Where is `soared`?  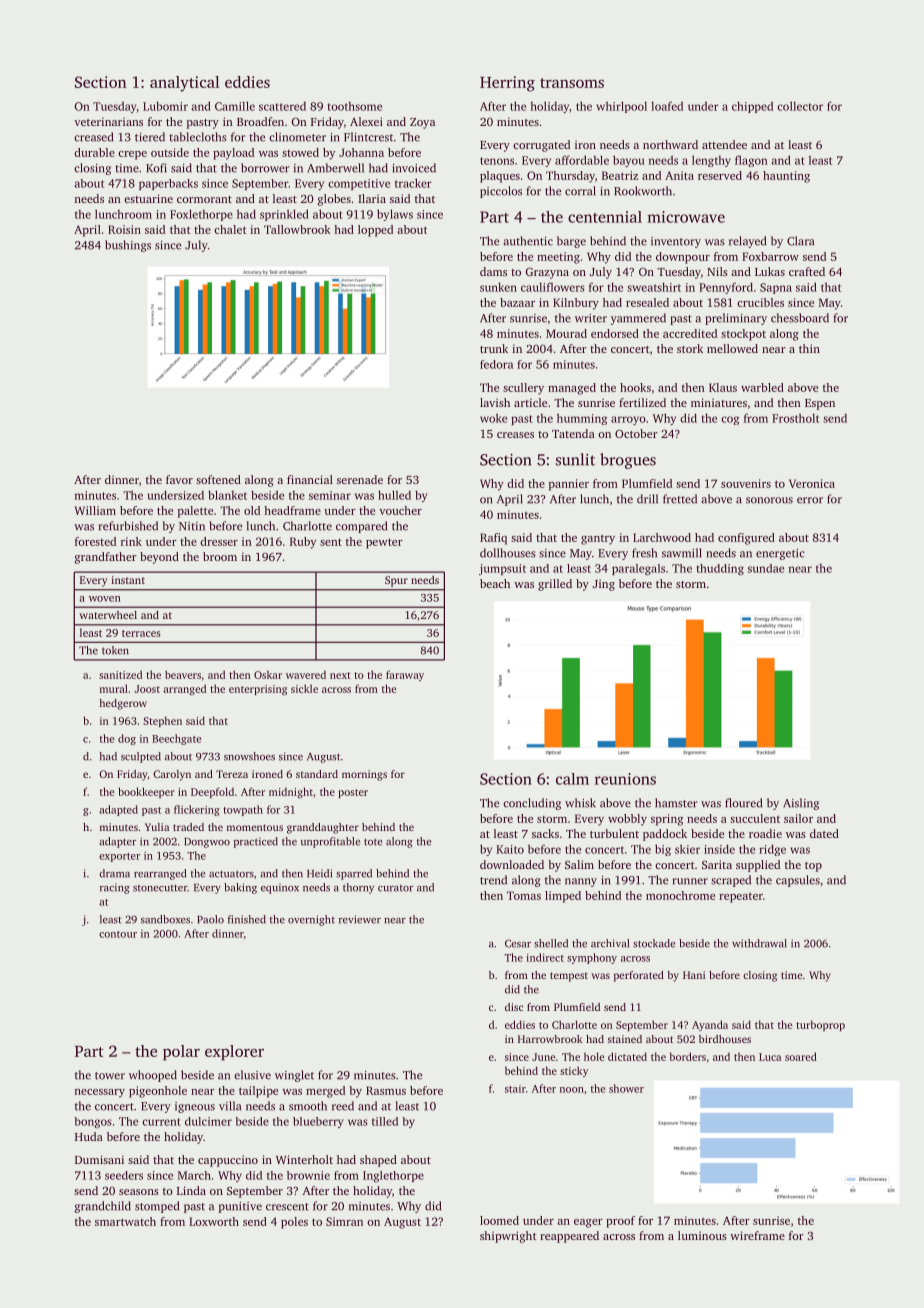 soared is located at coordinates (801, 1056).
